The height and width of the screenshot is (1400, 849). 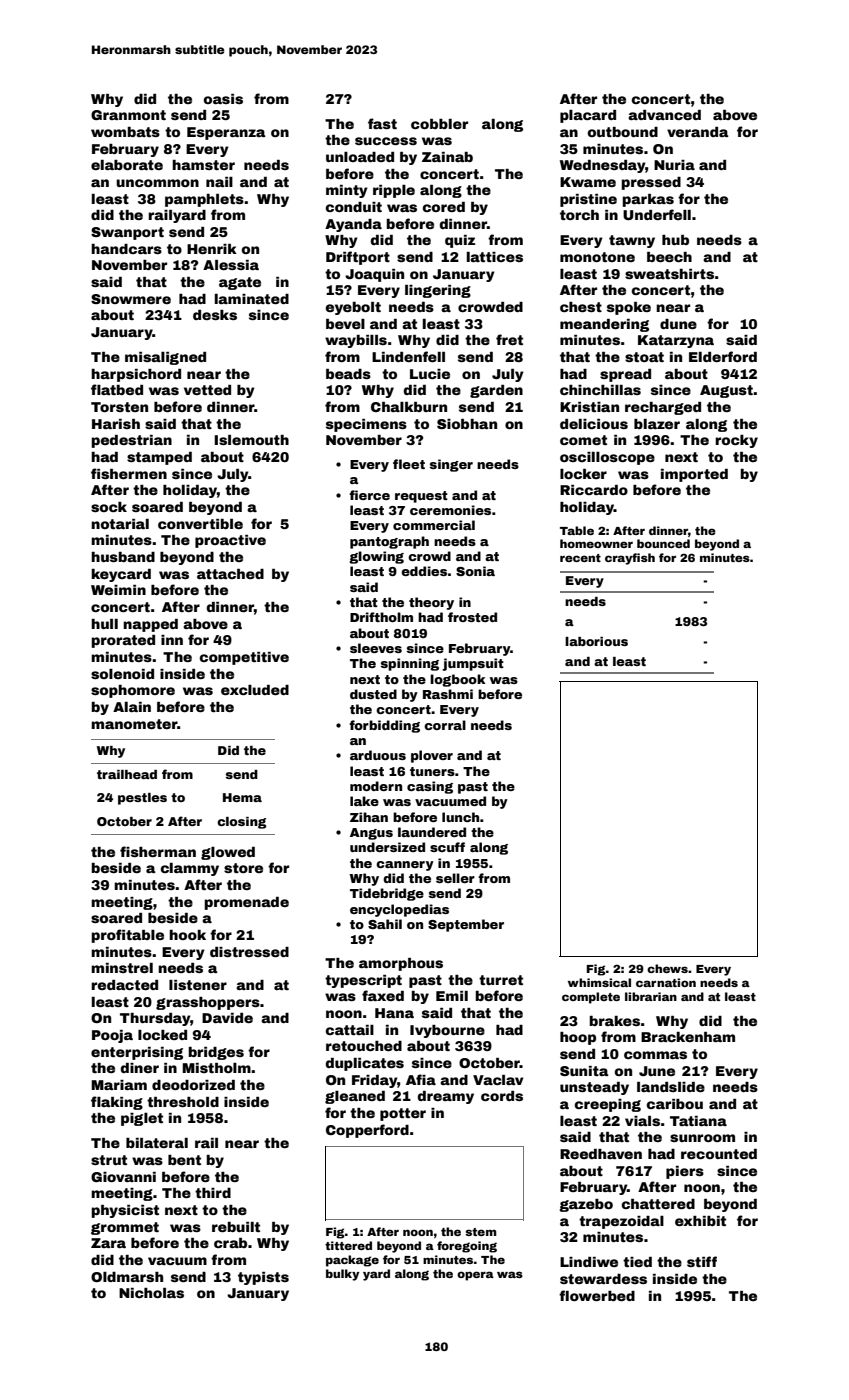 What do you see at coordinates (353, 308) in the screenshot?
I see `eyebolt` at bounding box center [353, 308].
